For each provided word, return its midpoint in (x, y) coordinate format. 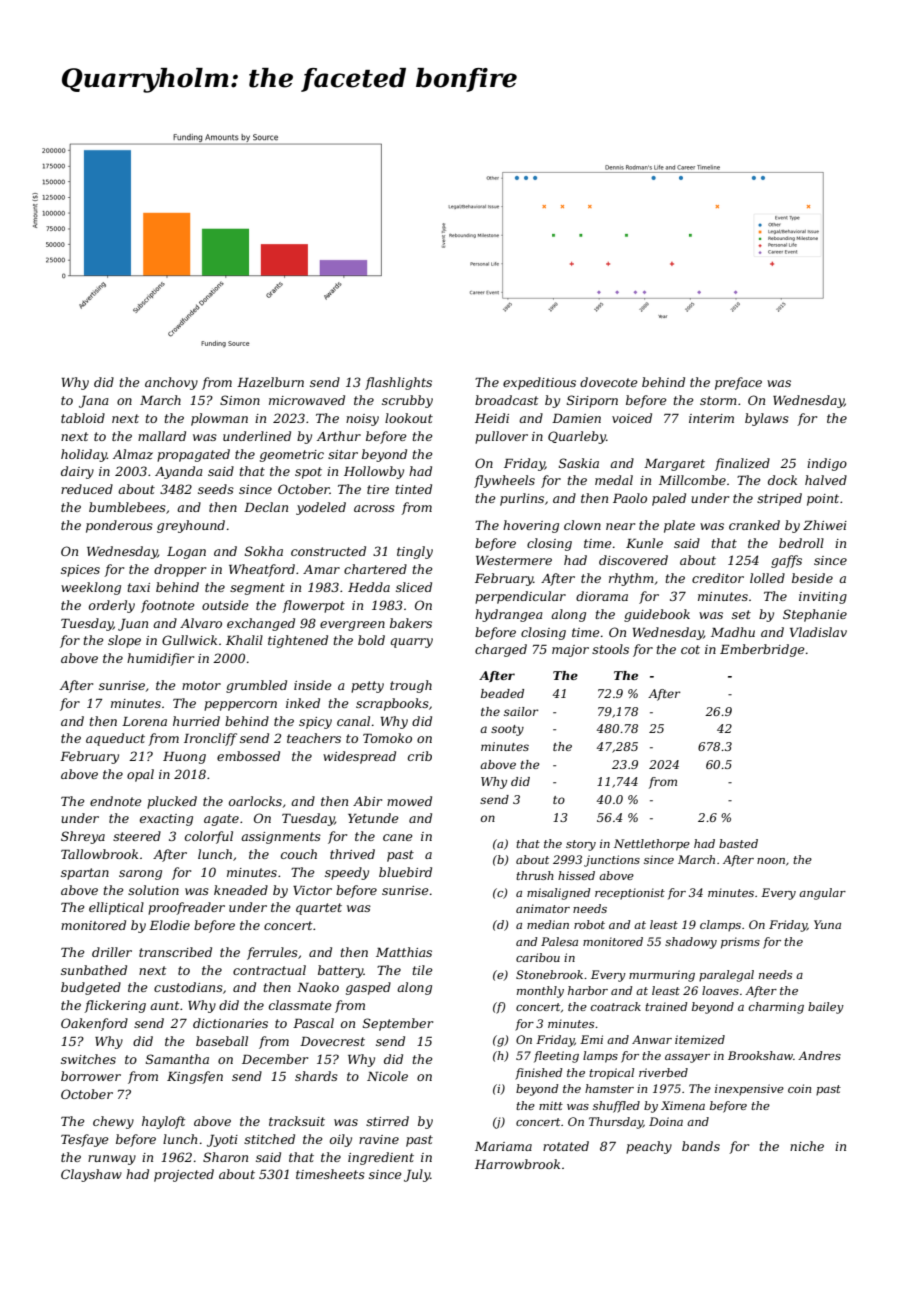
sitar (343, 454)
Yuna (827, 924)
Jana (93, 402)
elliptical (116, 908)
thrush (535, 875)
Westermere (514, 560)
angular (822, 894)
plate (679, 526)
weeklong (91, 588)
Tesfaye (84, 1140)
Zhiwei (825, 525)
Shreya (83, 837)
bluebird (405, 872)
